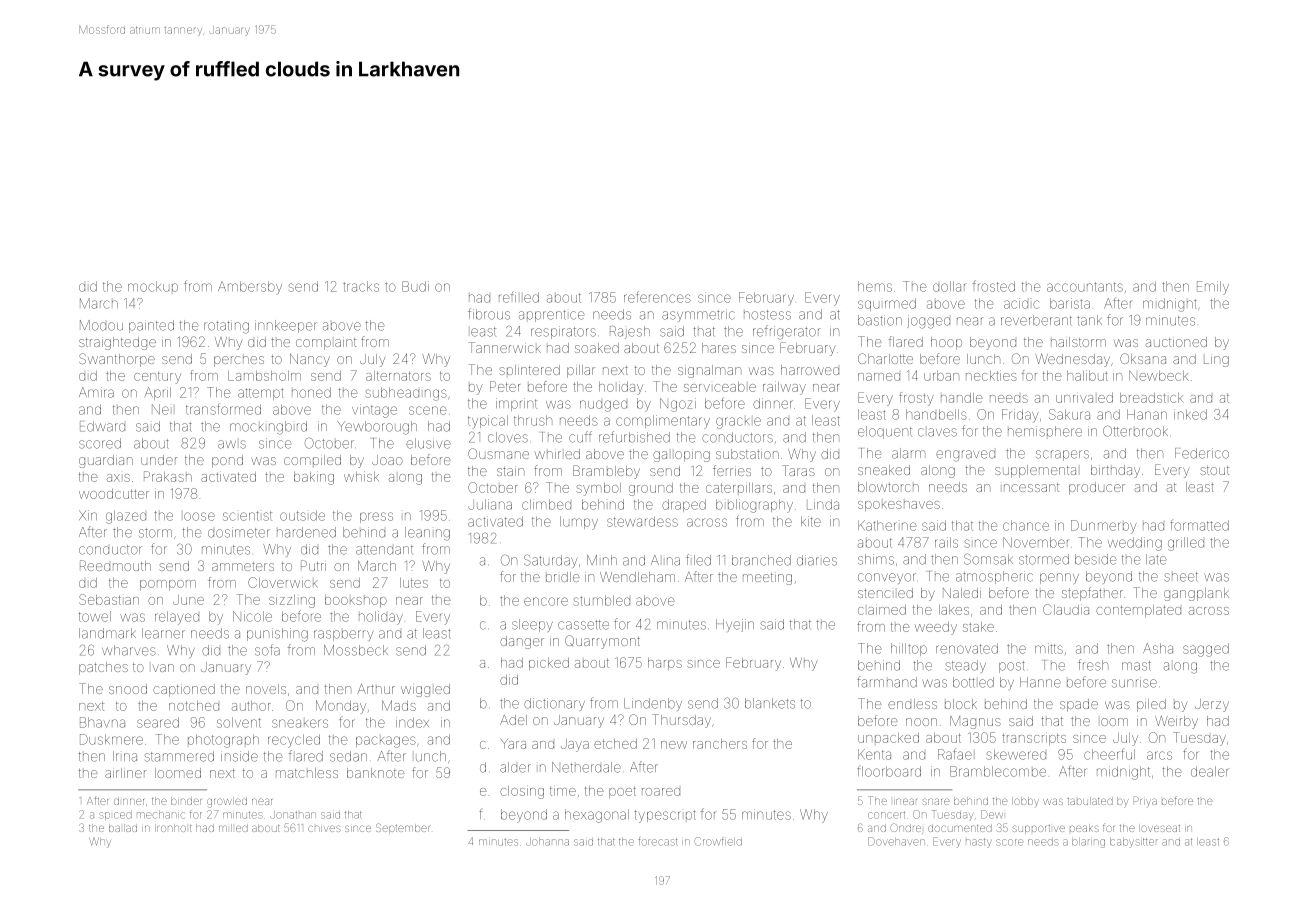  Describe the element at coordinates (547, 842) in the page. I see `Johanna` at that location.
